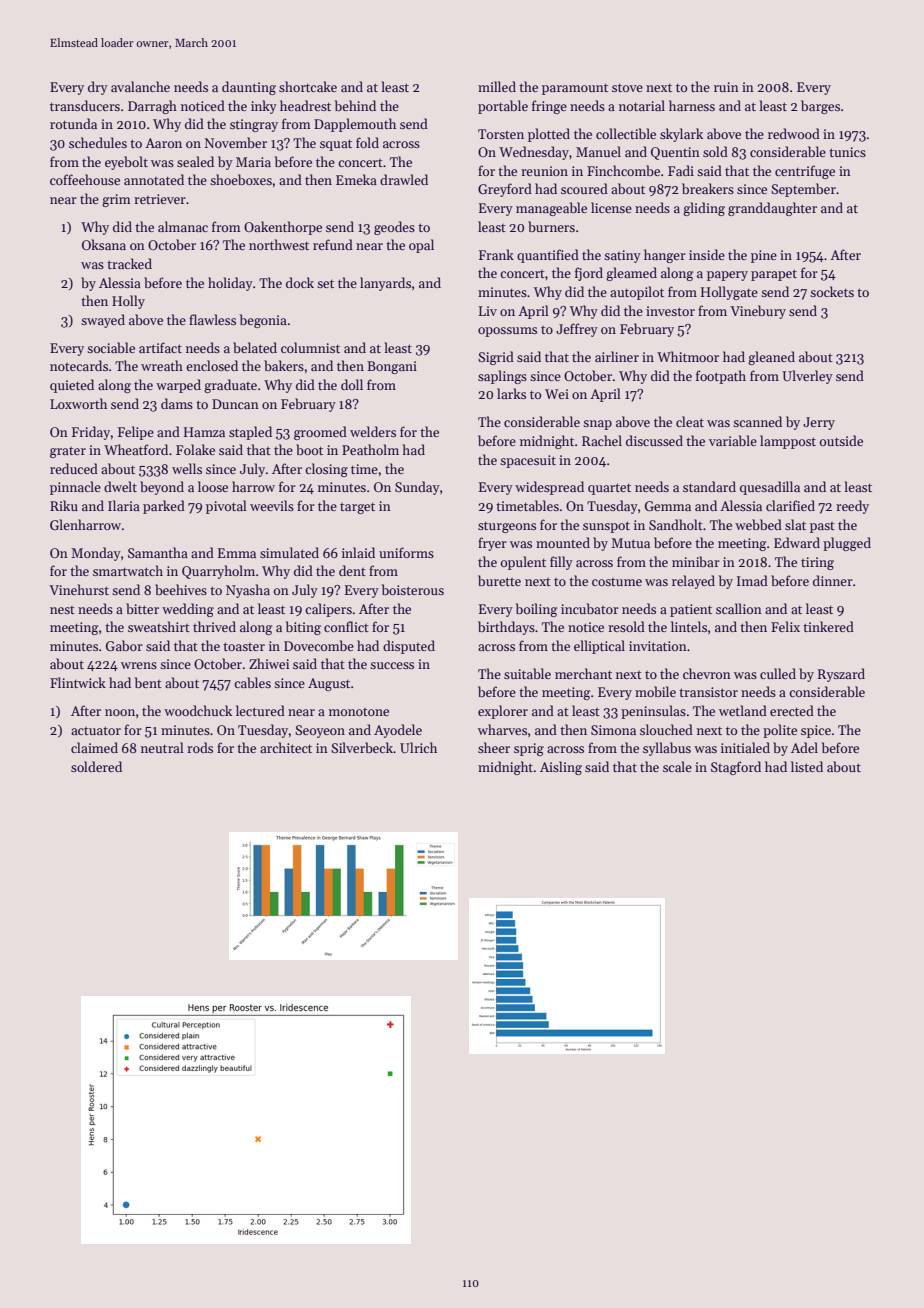 This screenshot has width=924, height=1308. Describe the element at coordinates (523, 563) in the screenshot. I see `opulent` at that location.
